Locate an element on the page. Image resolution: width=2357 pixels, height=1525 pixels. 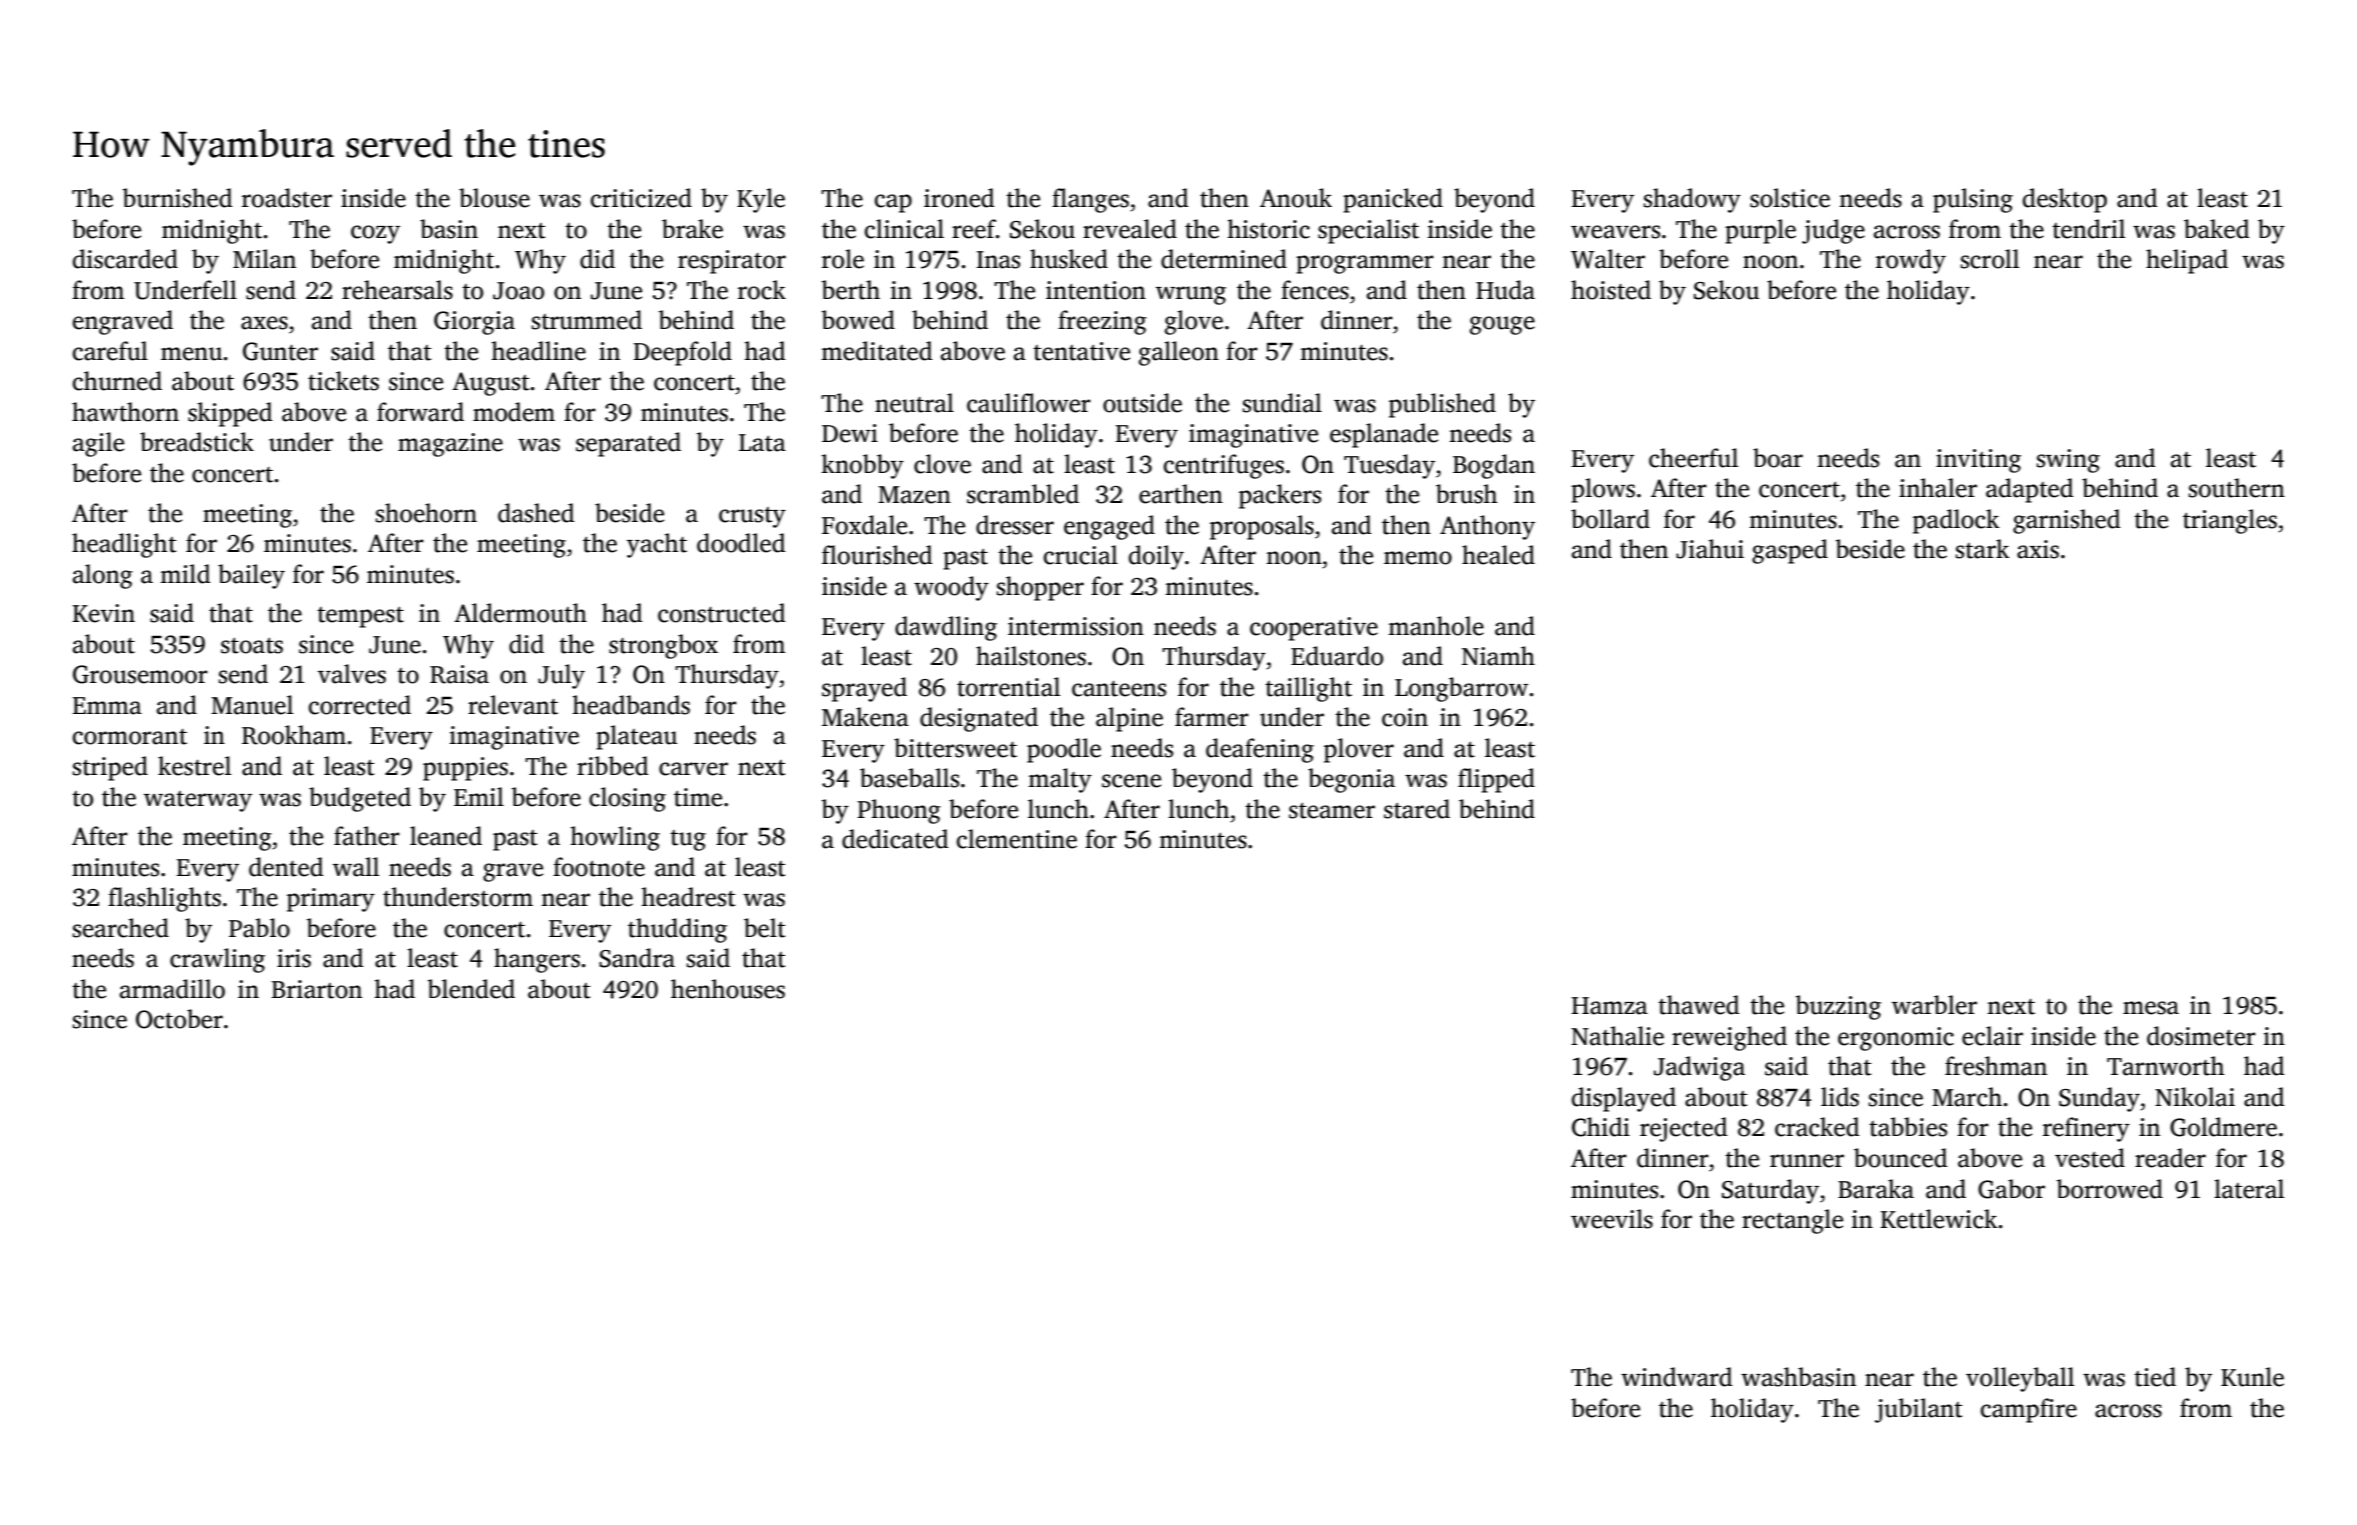
Milan is located at coordinates (264, 259).
